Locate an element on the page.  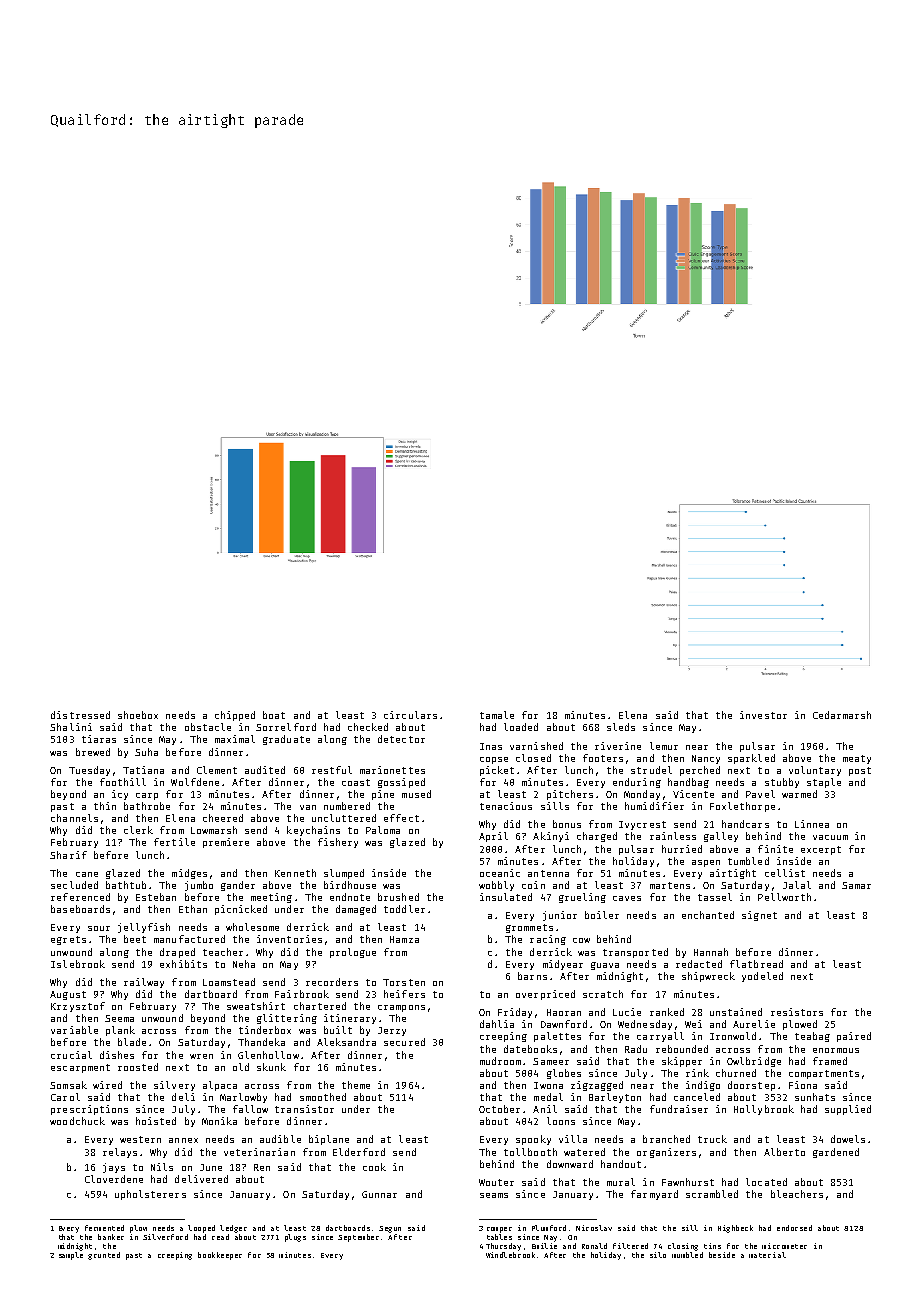
fermented is located at coordinates (104, 1228).
